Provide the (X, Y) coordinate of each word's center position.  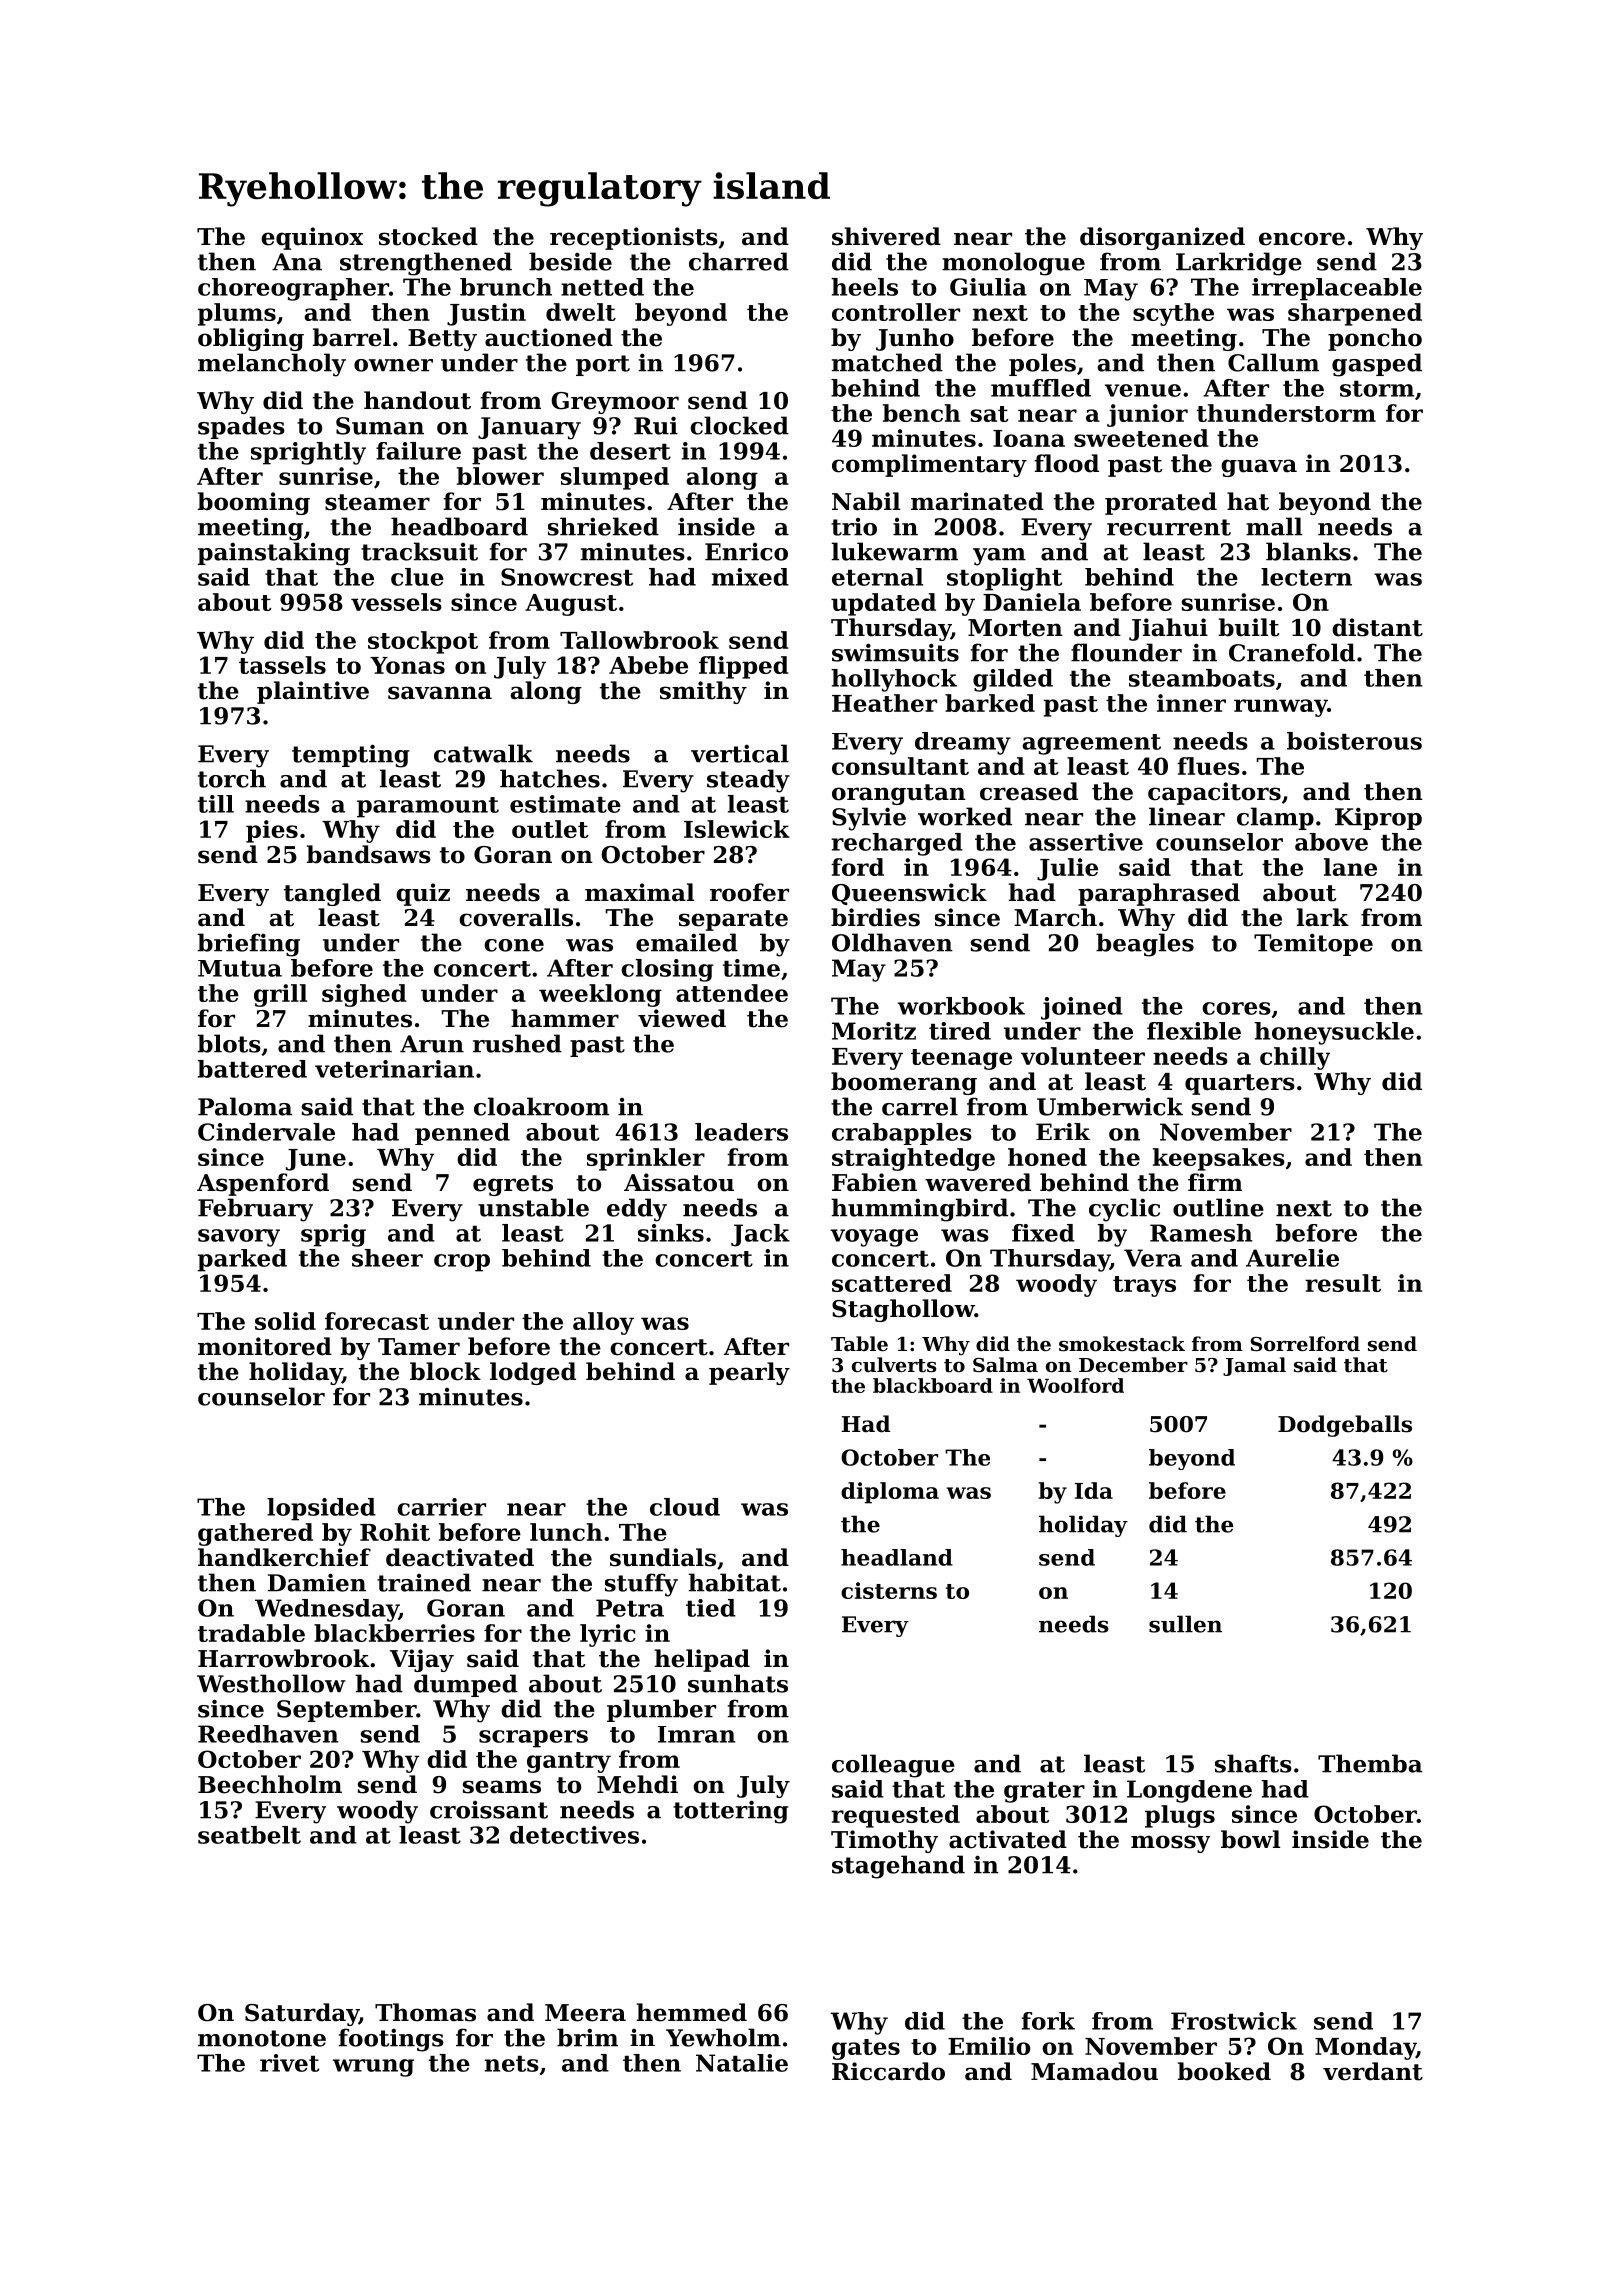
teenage (961, 1059)
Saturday (302, 2014)
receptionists (634, 238)
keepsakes (1219, 1159)
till (216, 804)
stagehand (898, 1867)
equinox (312, 238)
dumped (466, 1685)
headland (897, 1557)
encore (1302, 239)
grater (1044, 1792)
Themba (1370, 1763)
